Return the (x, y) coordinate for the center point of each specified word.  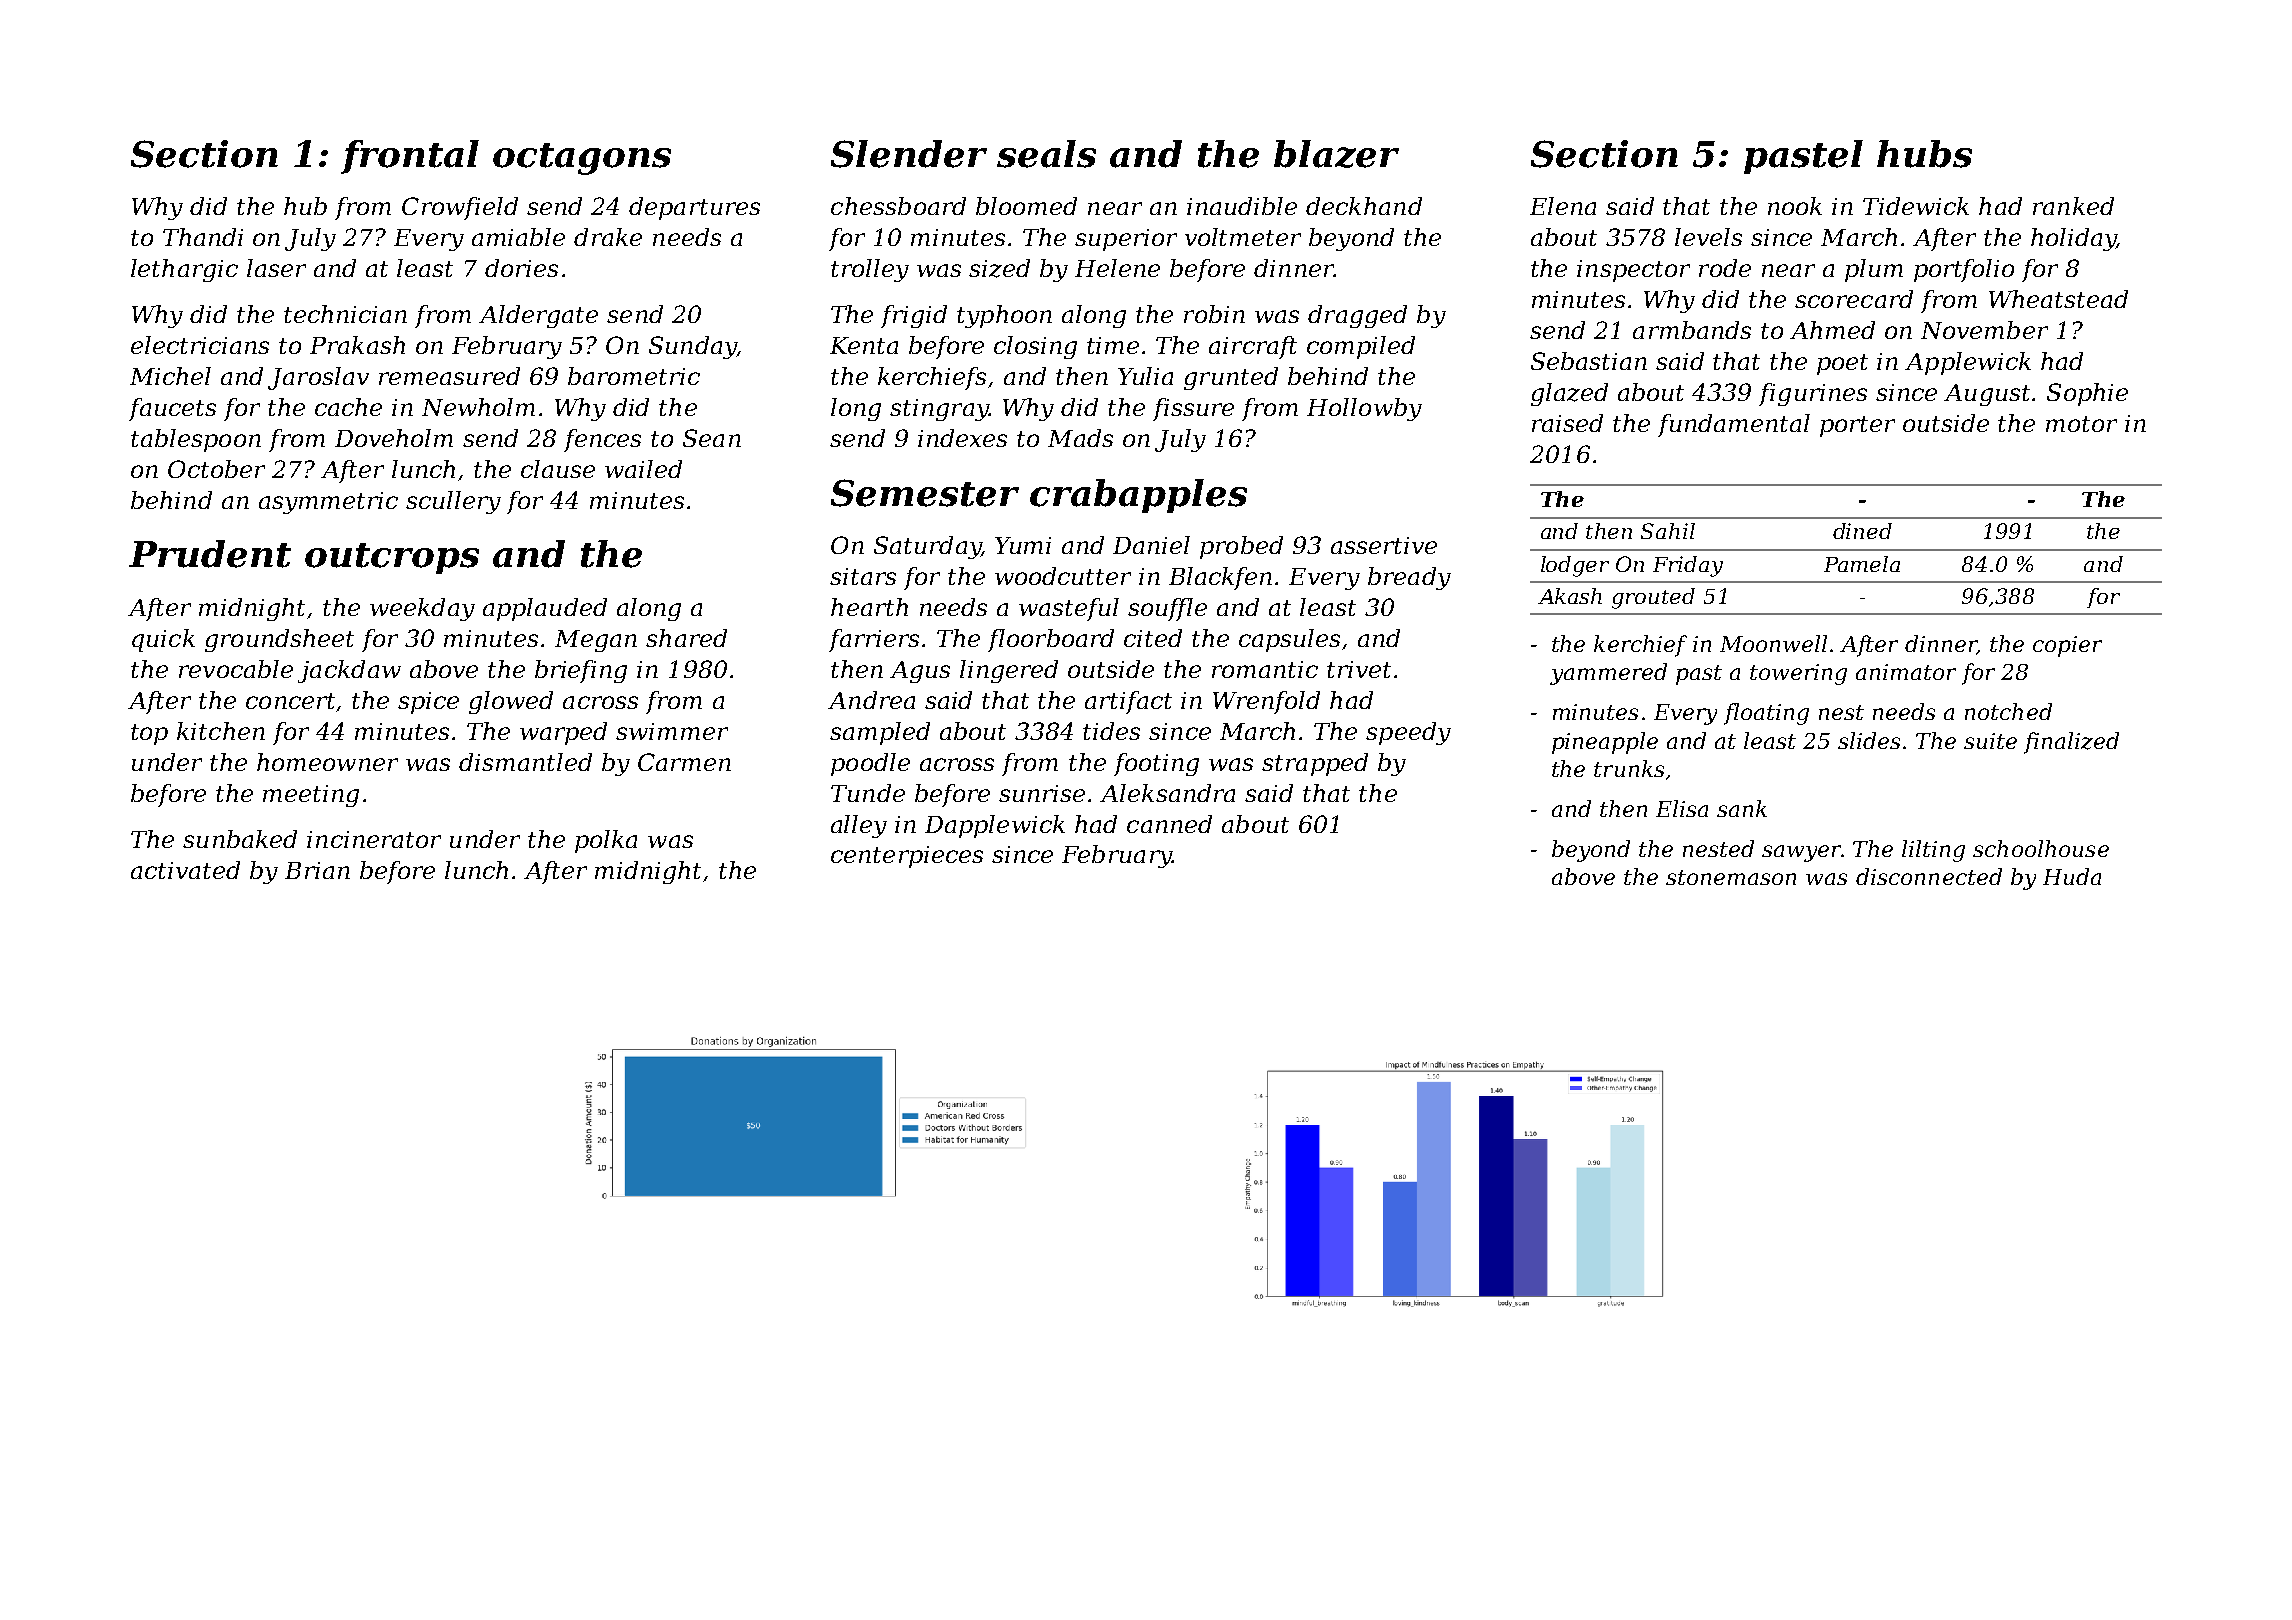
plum (1874, 270)
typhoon (1004, 316)
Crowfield (460, 208)
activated (185, 870)
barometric (634, 376)
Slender (909, 154)
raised (1567, 423)
